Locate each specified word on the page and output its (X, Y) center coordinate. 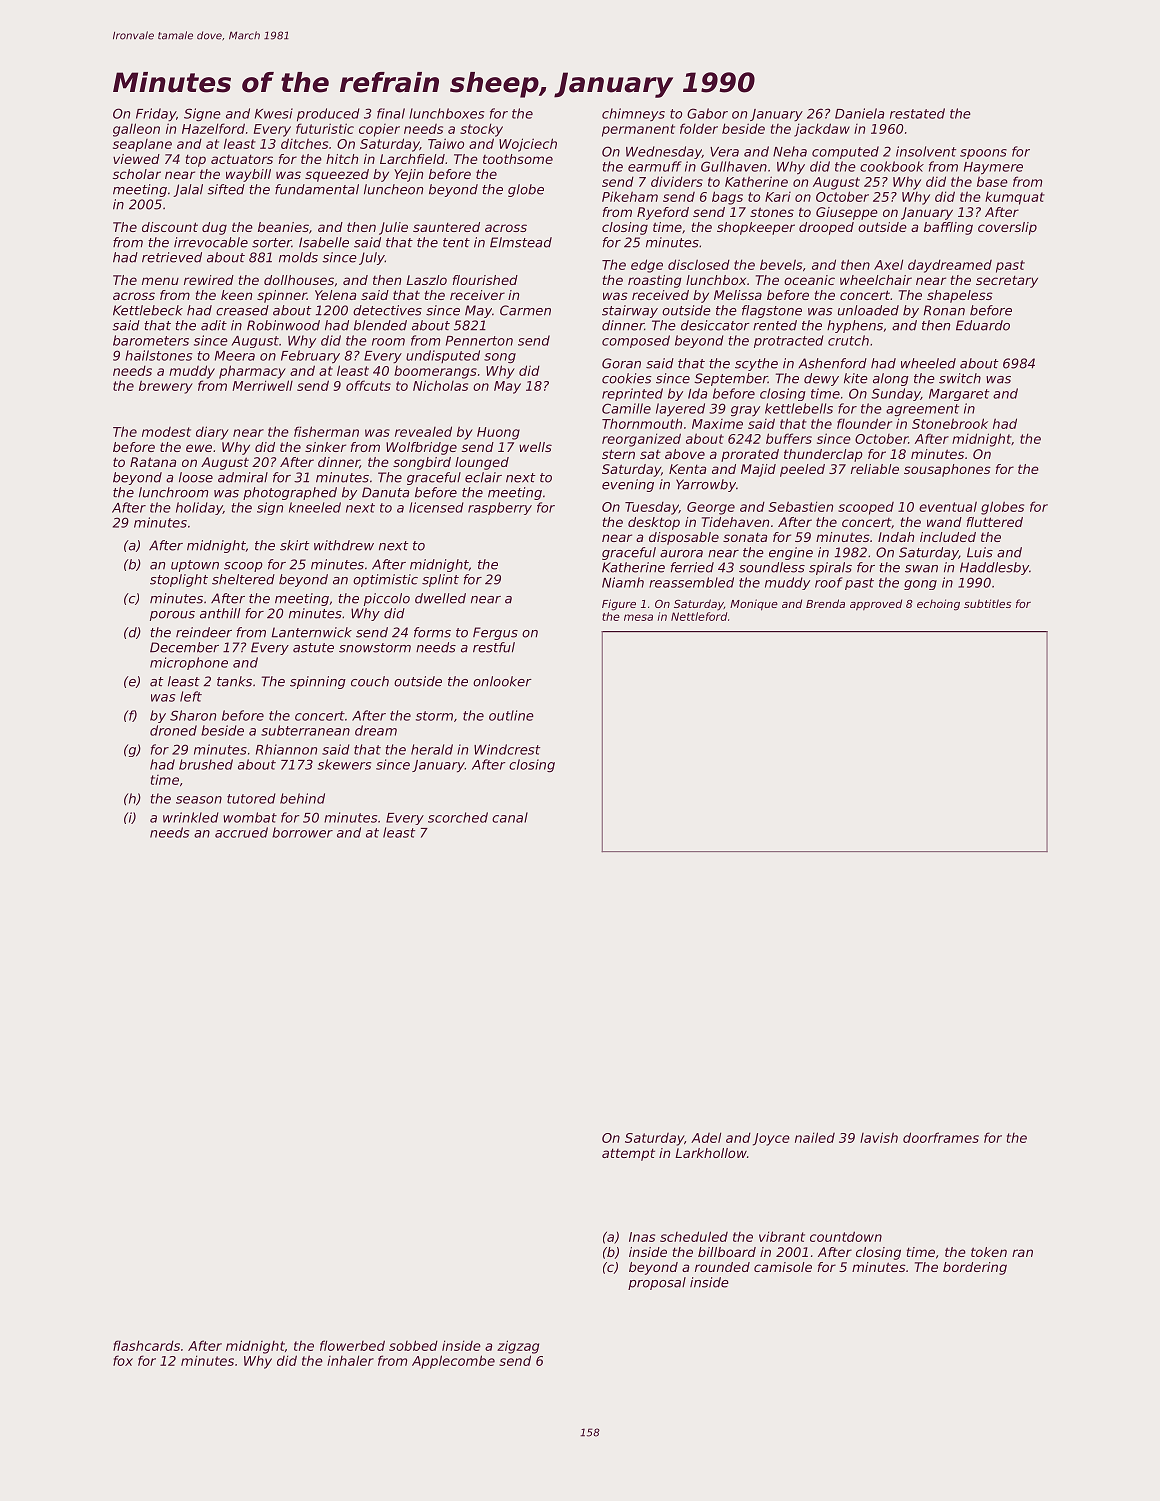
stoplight (179, 580)
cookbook (892, 166)
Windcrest (507, 749)
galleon (136, 130)
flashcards (146, 1345)
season (199, 800)
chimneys (633, 114)
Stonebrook (950, 423)
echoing (938, 605)
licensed (436, 507)
